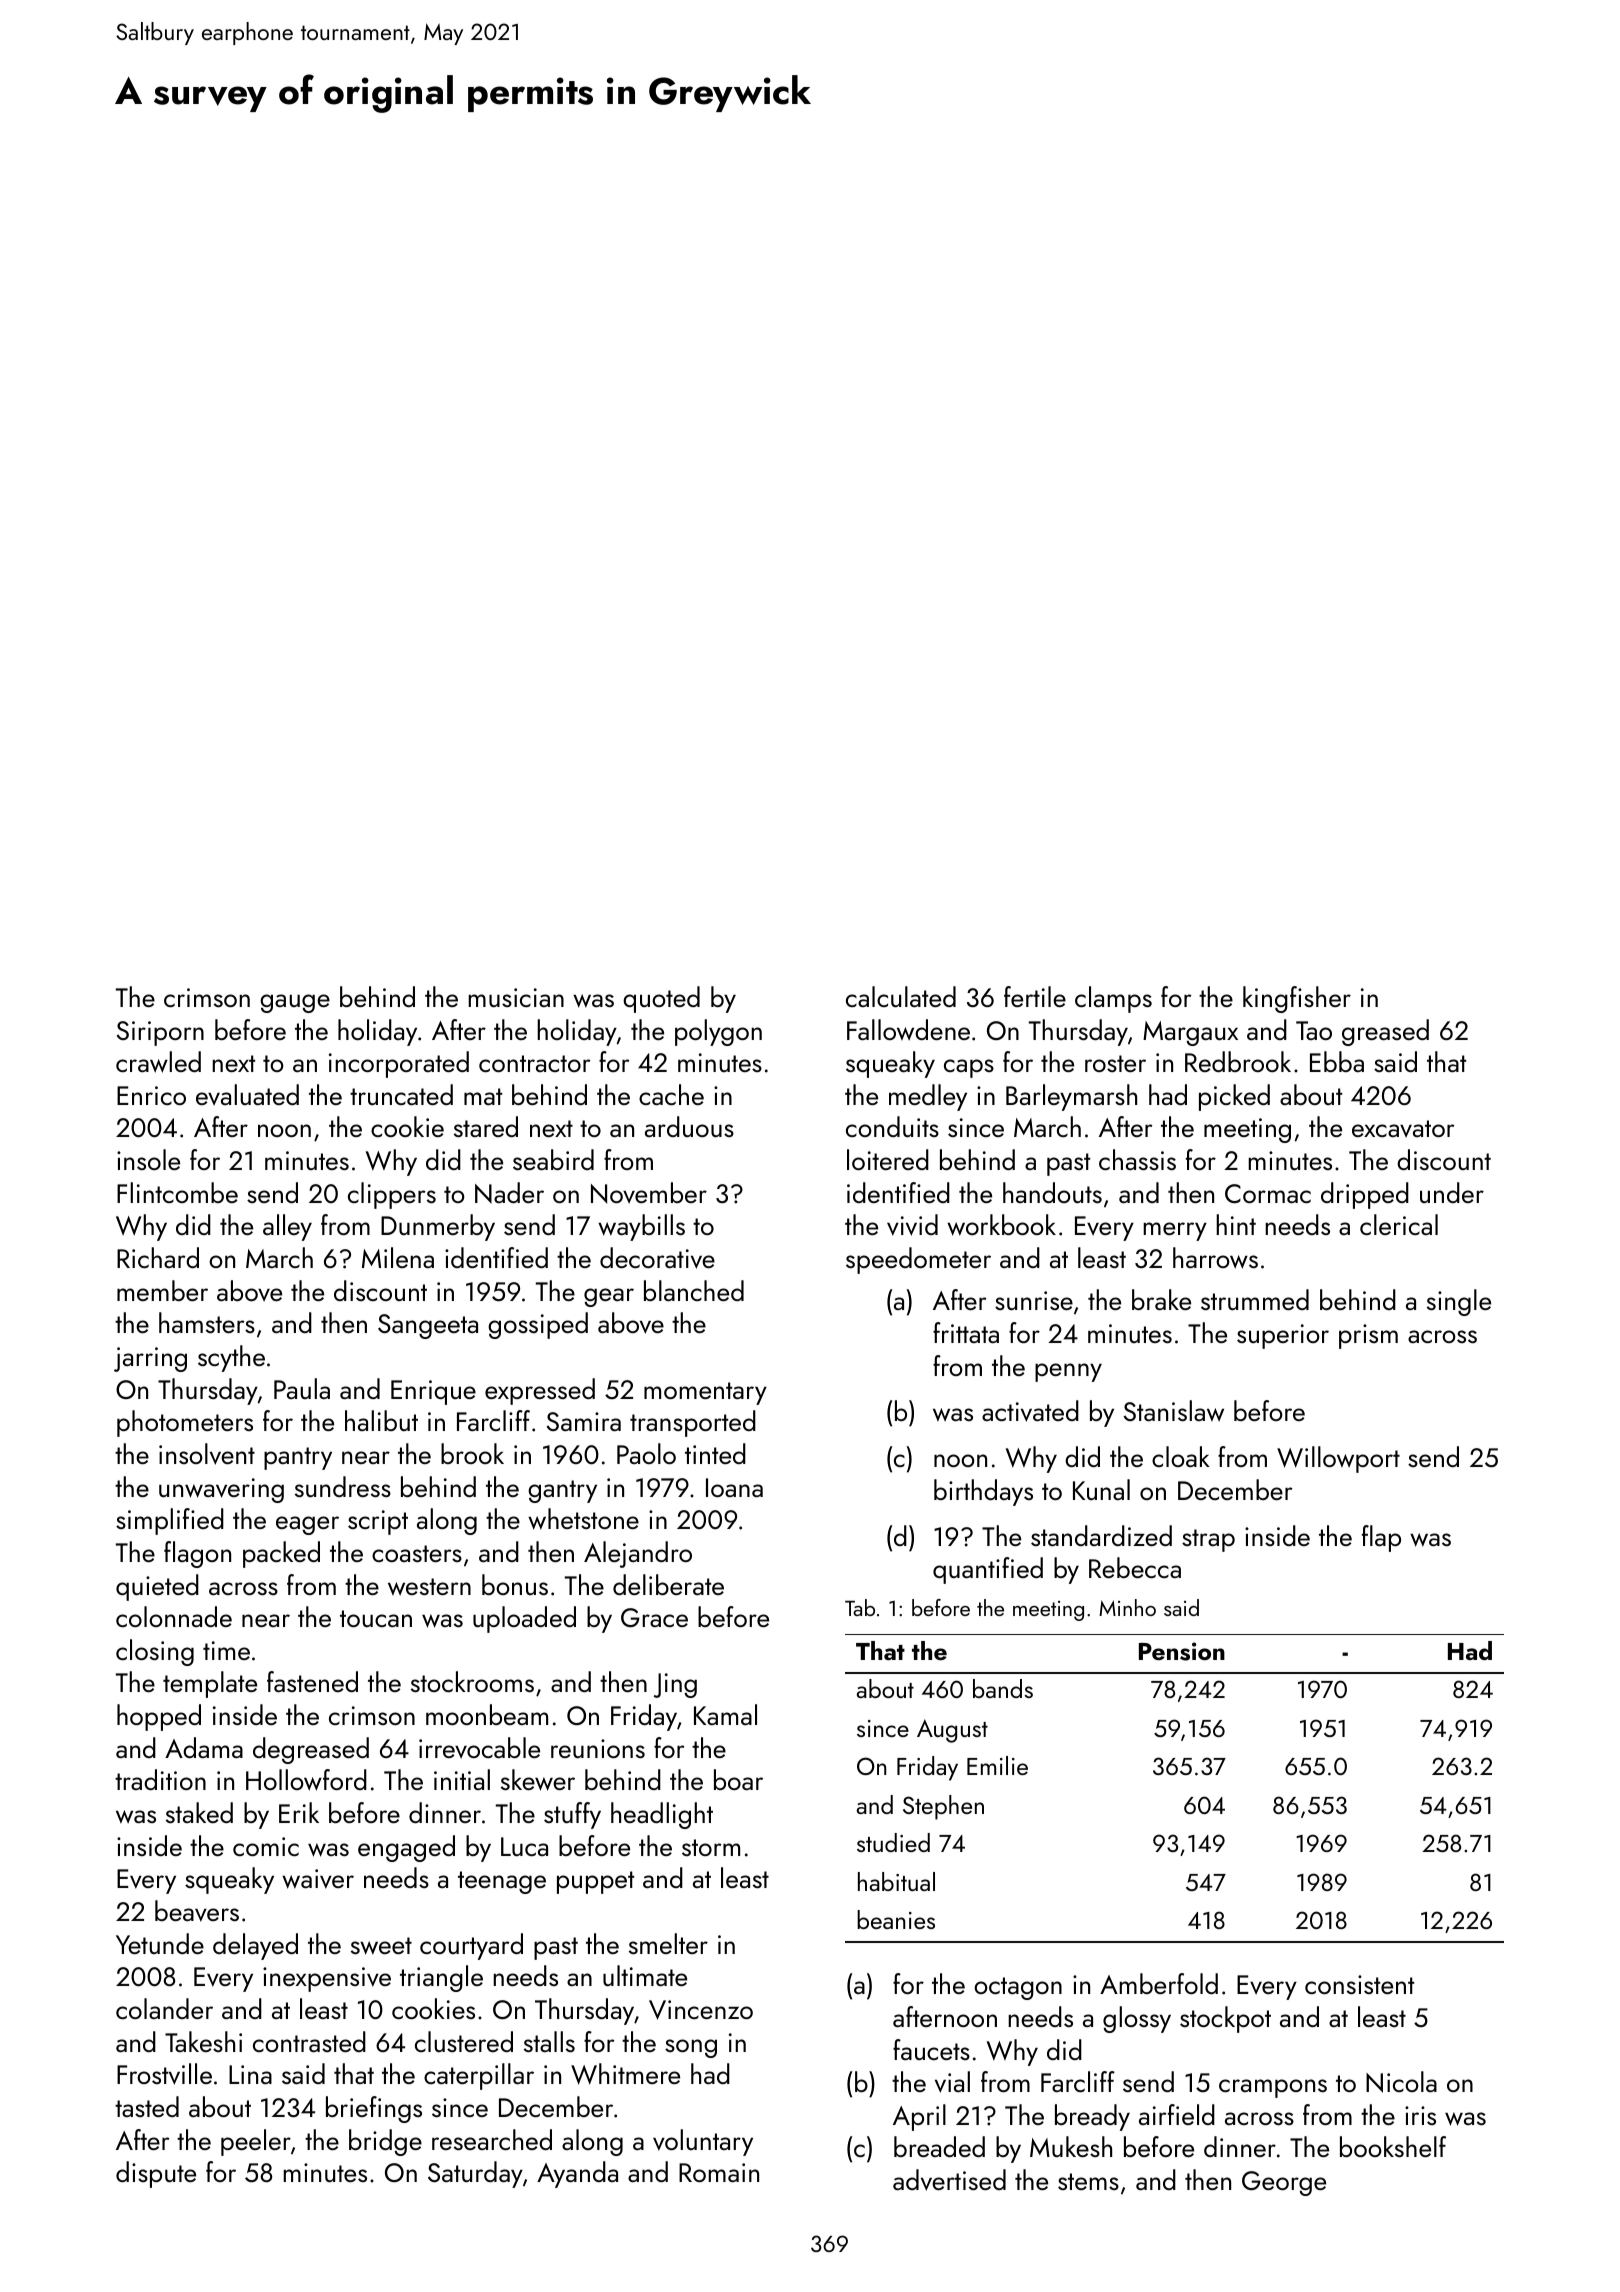 Image resolution: width=1620 pixels, height=2292 pixels. I want to click on Emilie, so click(997, 1765).
